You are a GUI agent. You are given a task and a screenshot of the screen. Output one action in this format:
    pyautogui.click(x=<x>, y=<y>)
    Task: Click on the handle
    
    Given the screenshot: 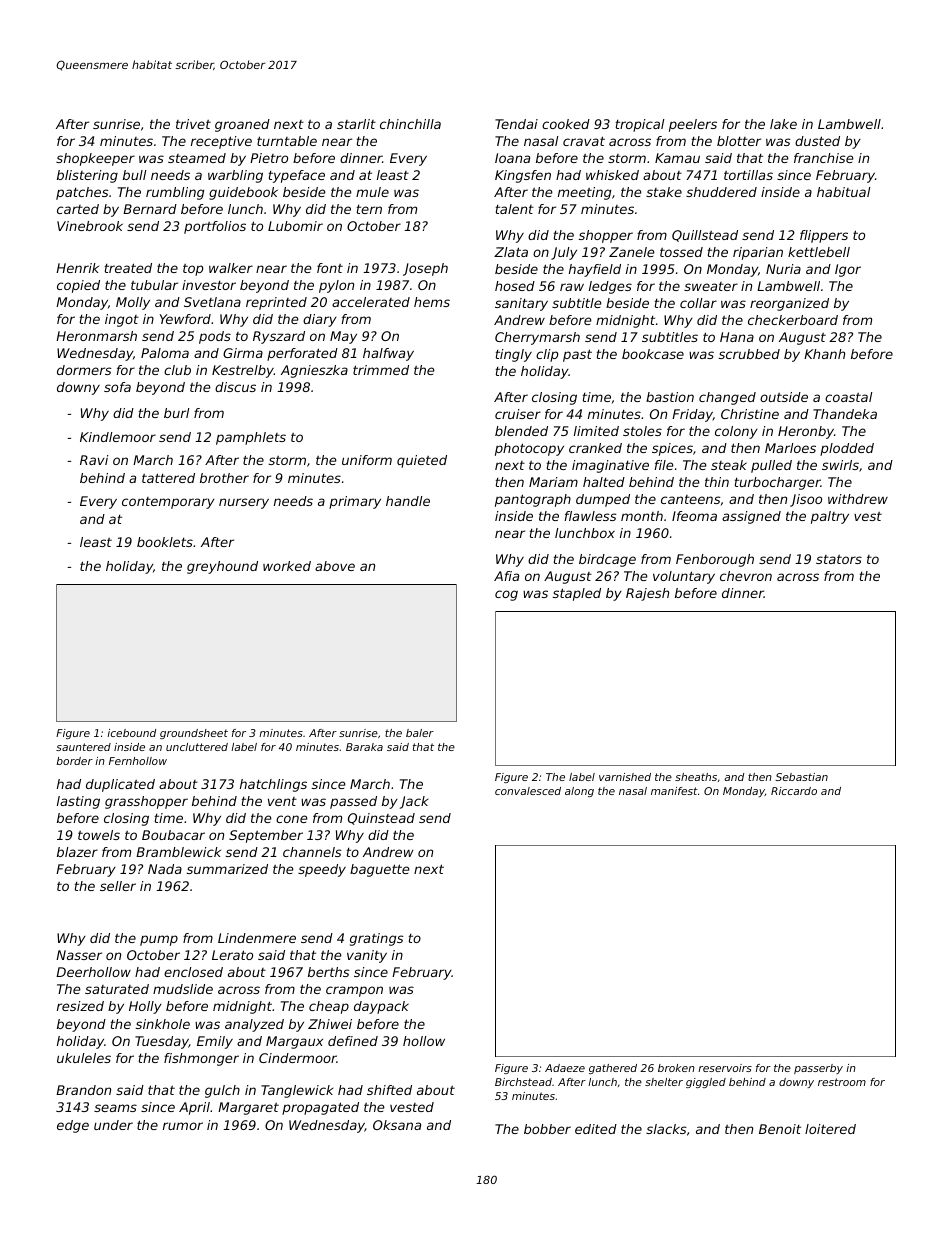 What is the action you would take?
    pyautogui.click(x=408, y=501)
